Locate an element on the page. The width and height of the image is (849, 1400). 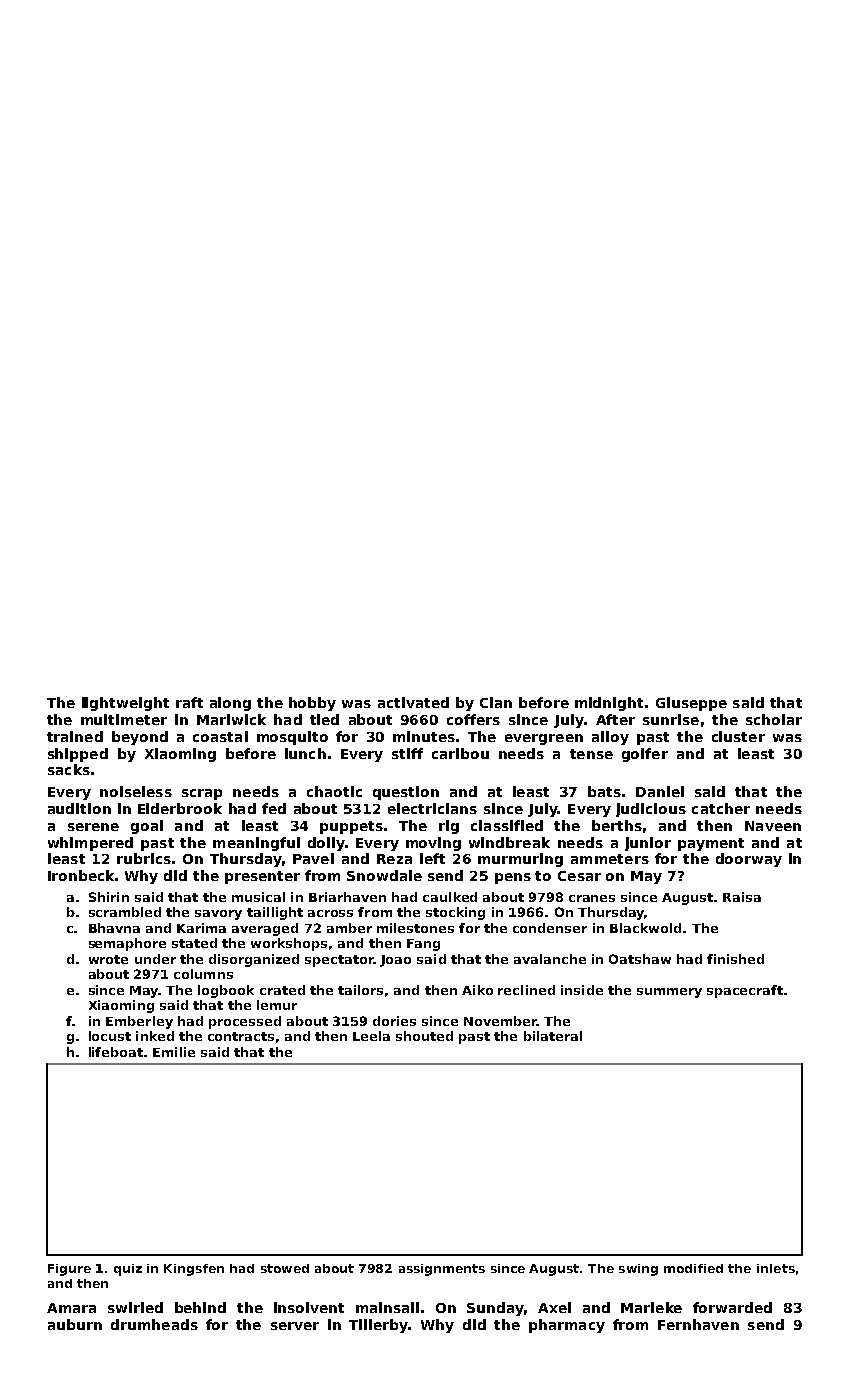
golfer is located at coordinates (645, 755).
